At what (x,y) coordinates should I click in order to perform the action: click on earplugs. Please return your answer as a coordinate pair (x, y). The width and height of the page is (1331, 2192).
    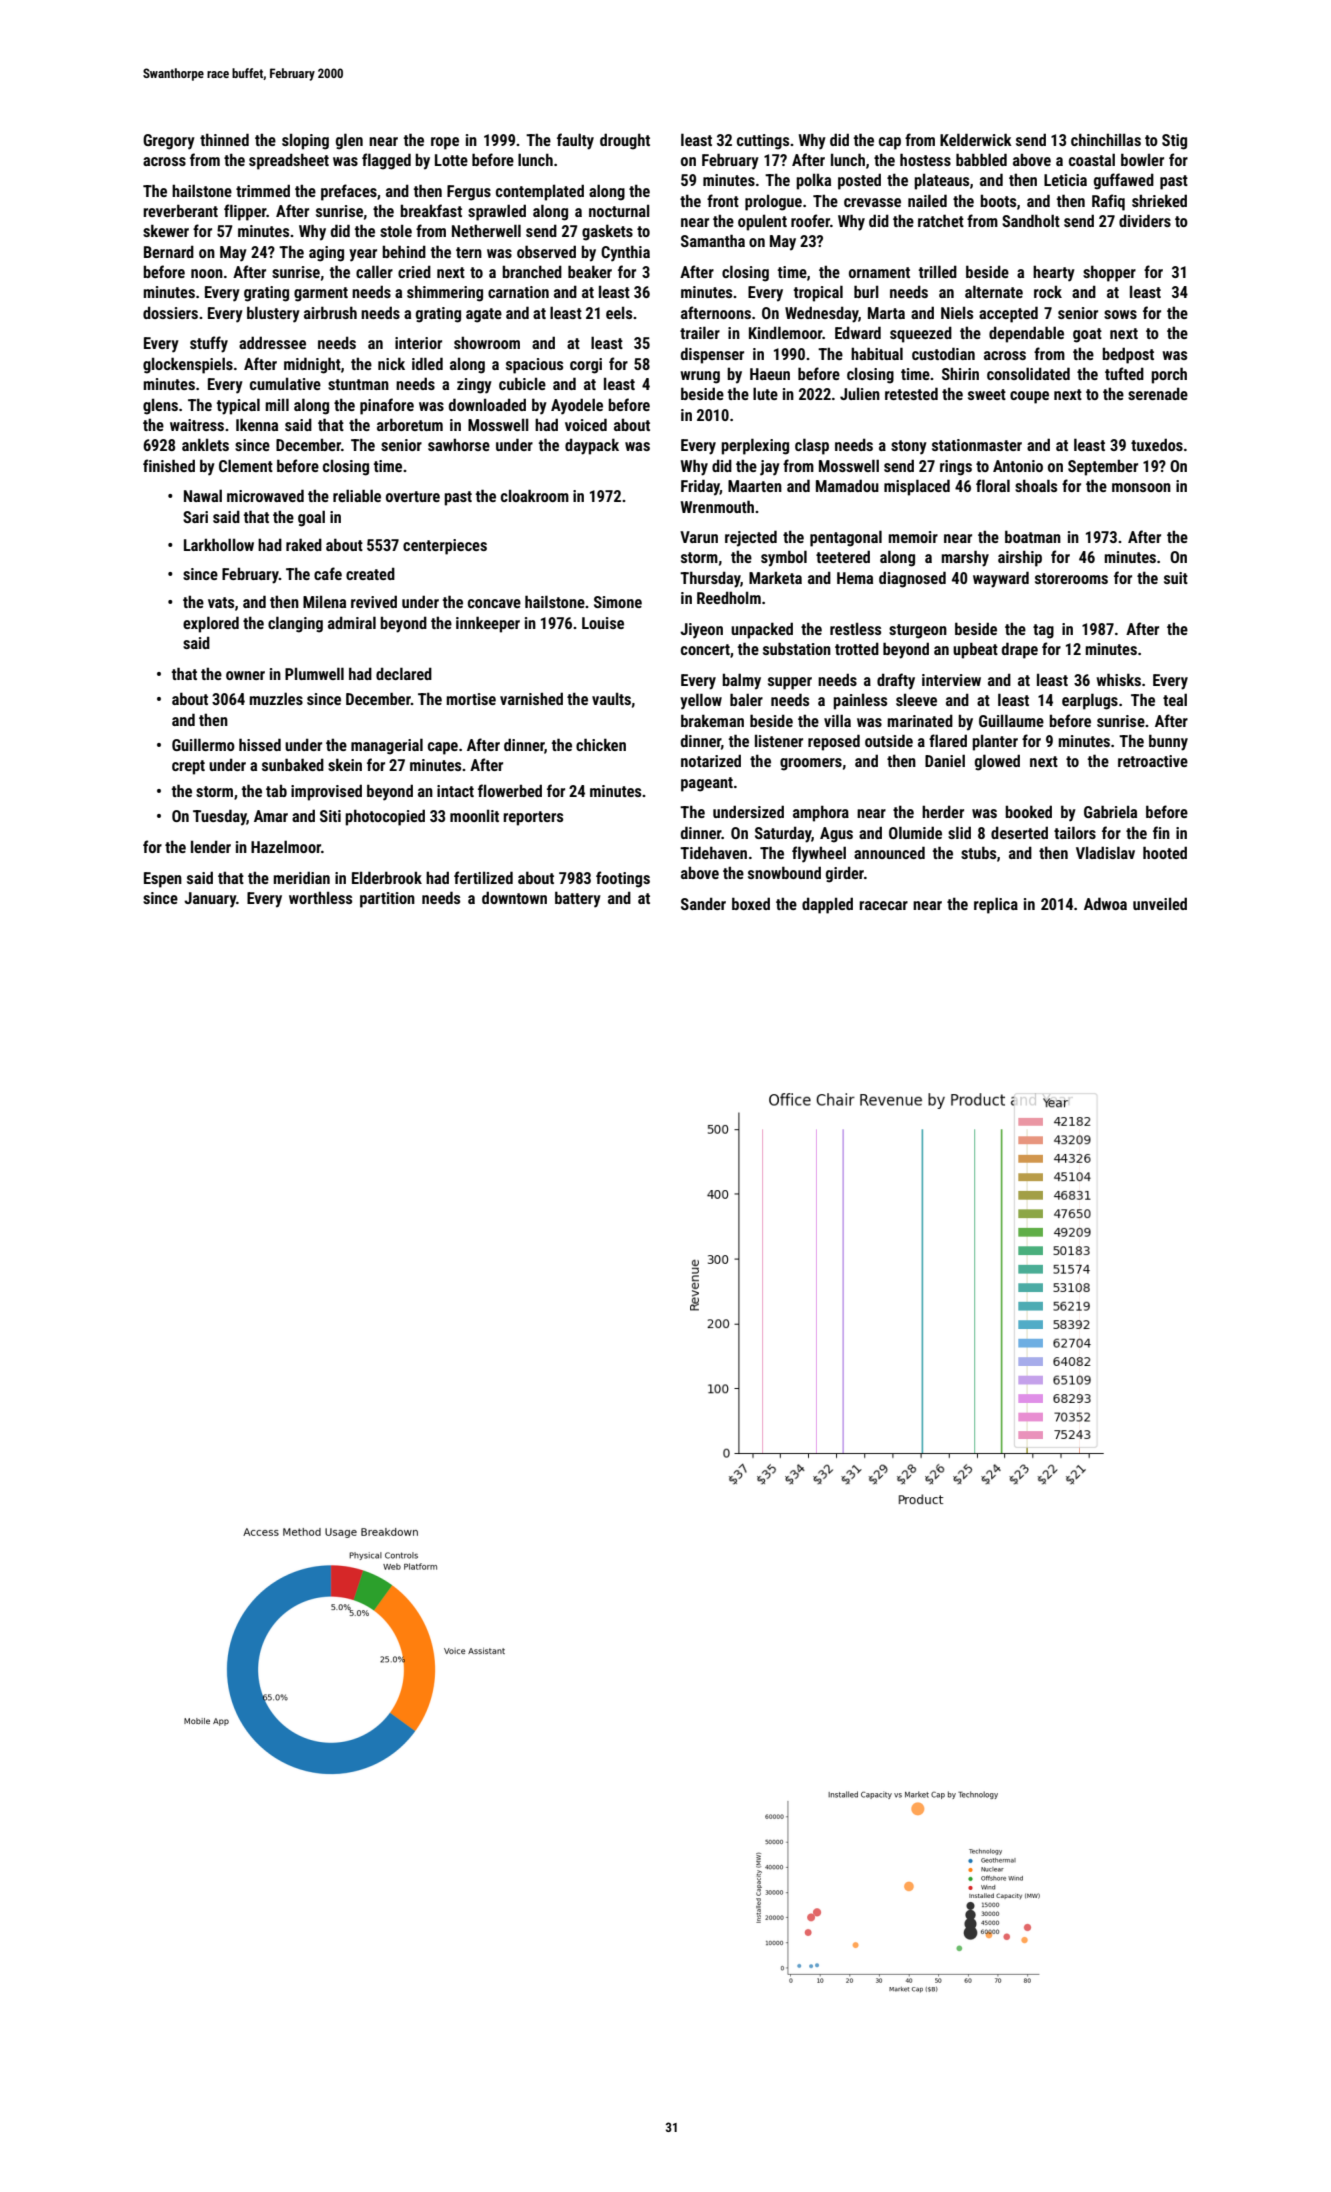
    Looking at the image, I should click on (1090, 701).
